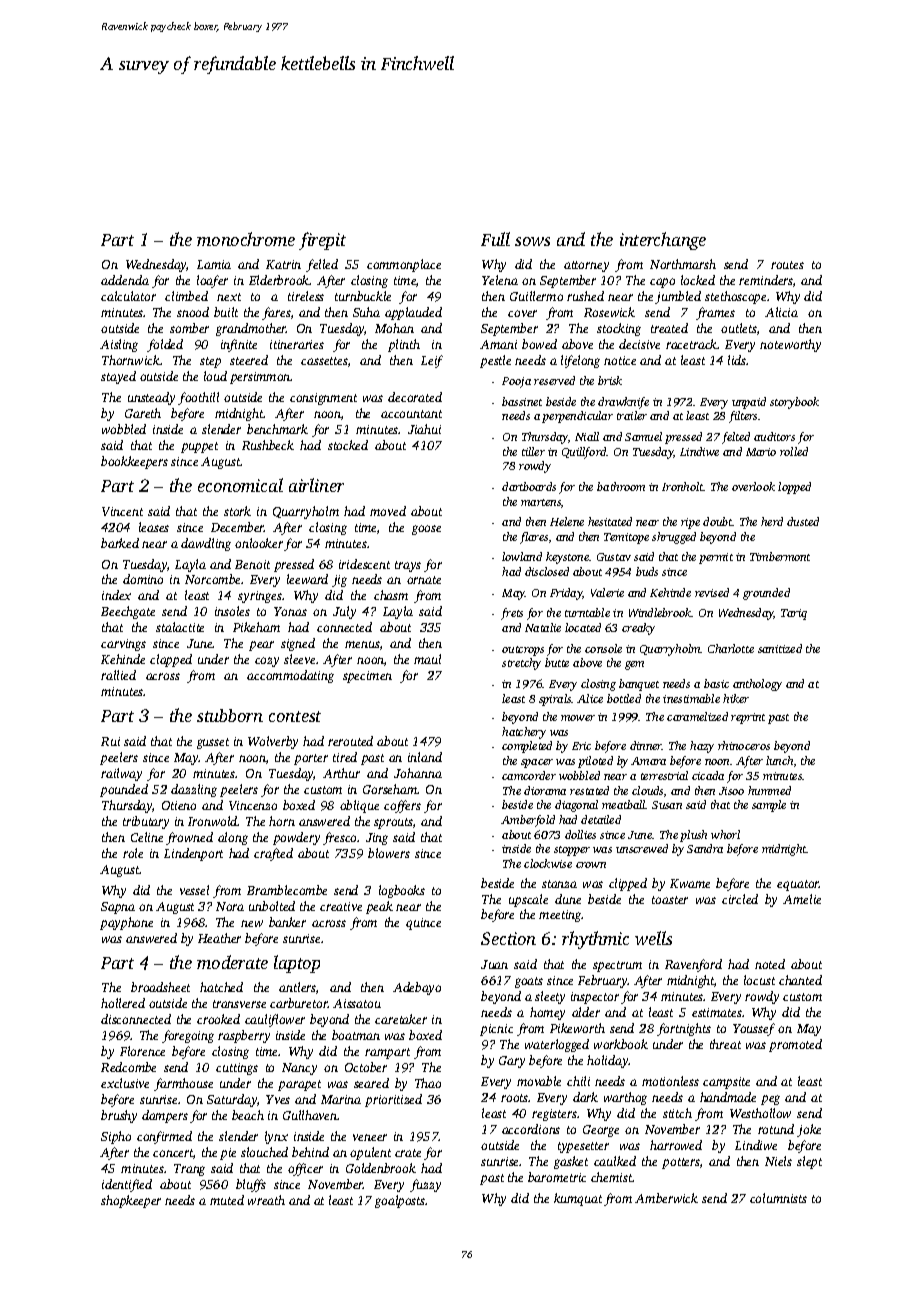 The width and height of the image is (924, 1308). What do you see at coordinates (388, 511) in the image?
I see `moved` at bounding box center [388, 511].
